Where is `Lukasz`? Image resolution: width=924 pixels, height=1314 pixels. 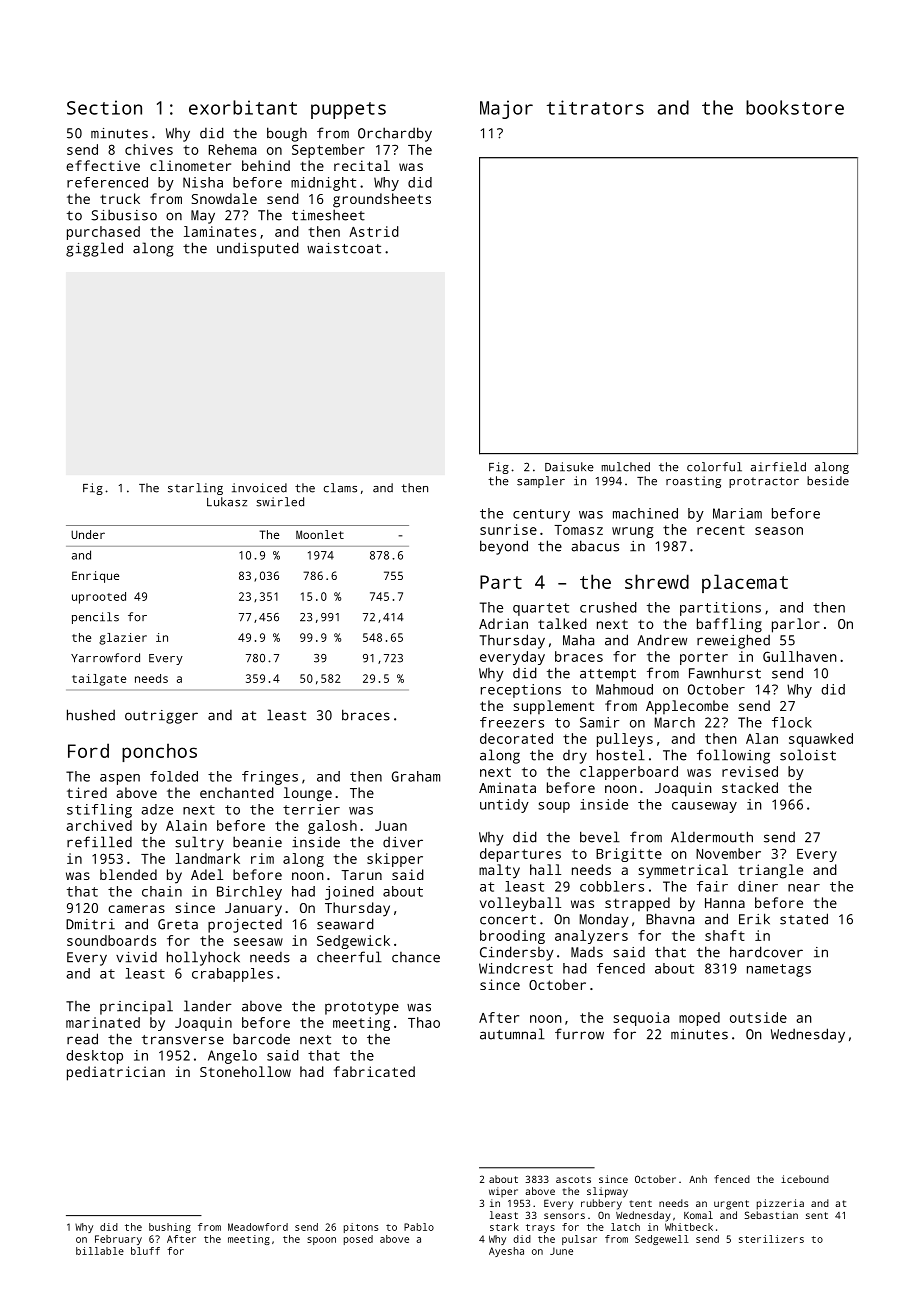 Lukasz is located at coordinates (227, 502).
